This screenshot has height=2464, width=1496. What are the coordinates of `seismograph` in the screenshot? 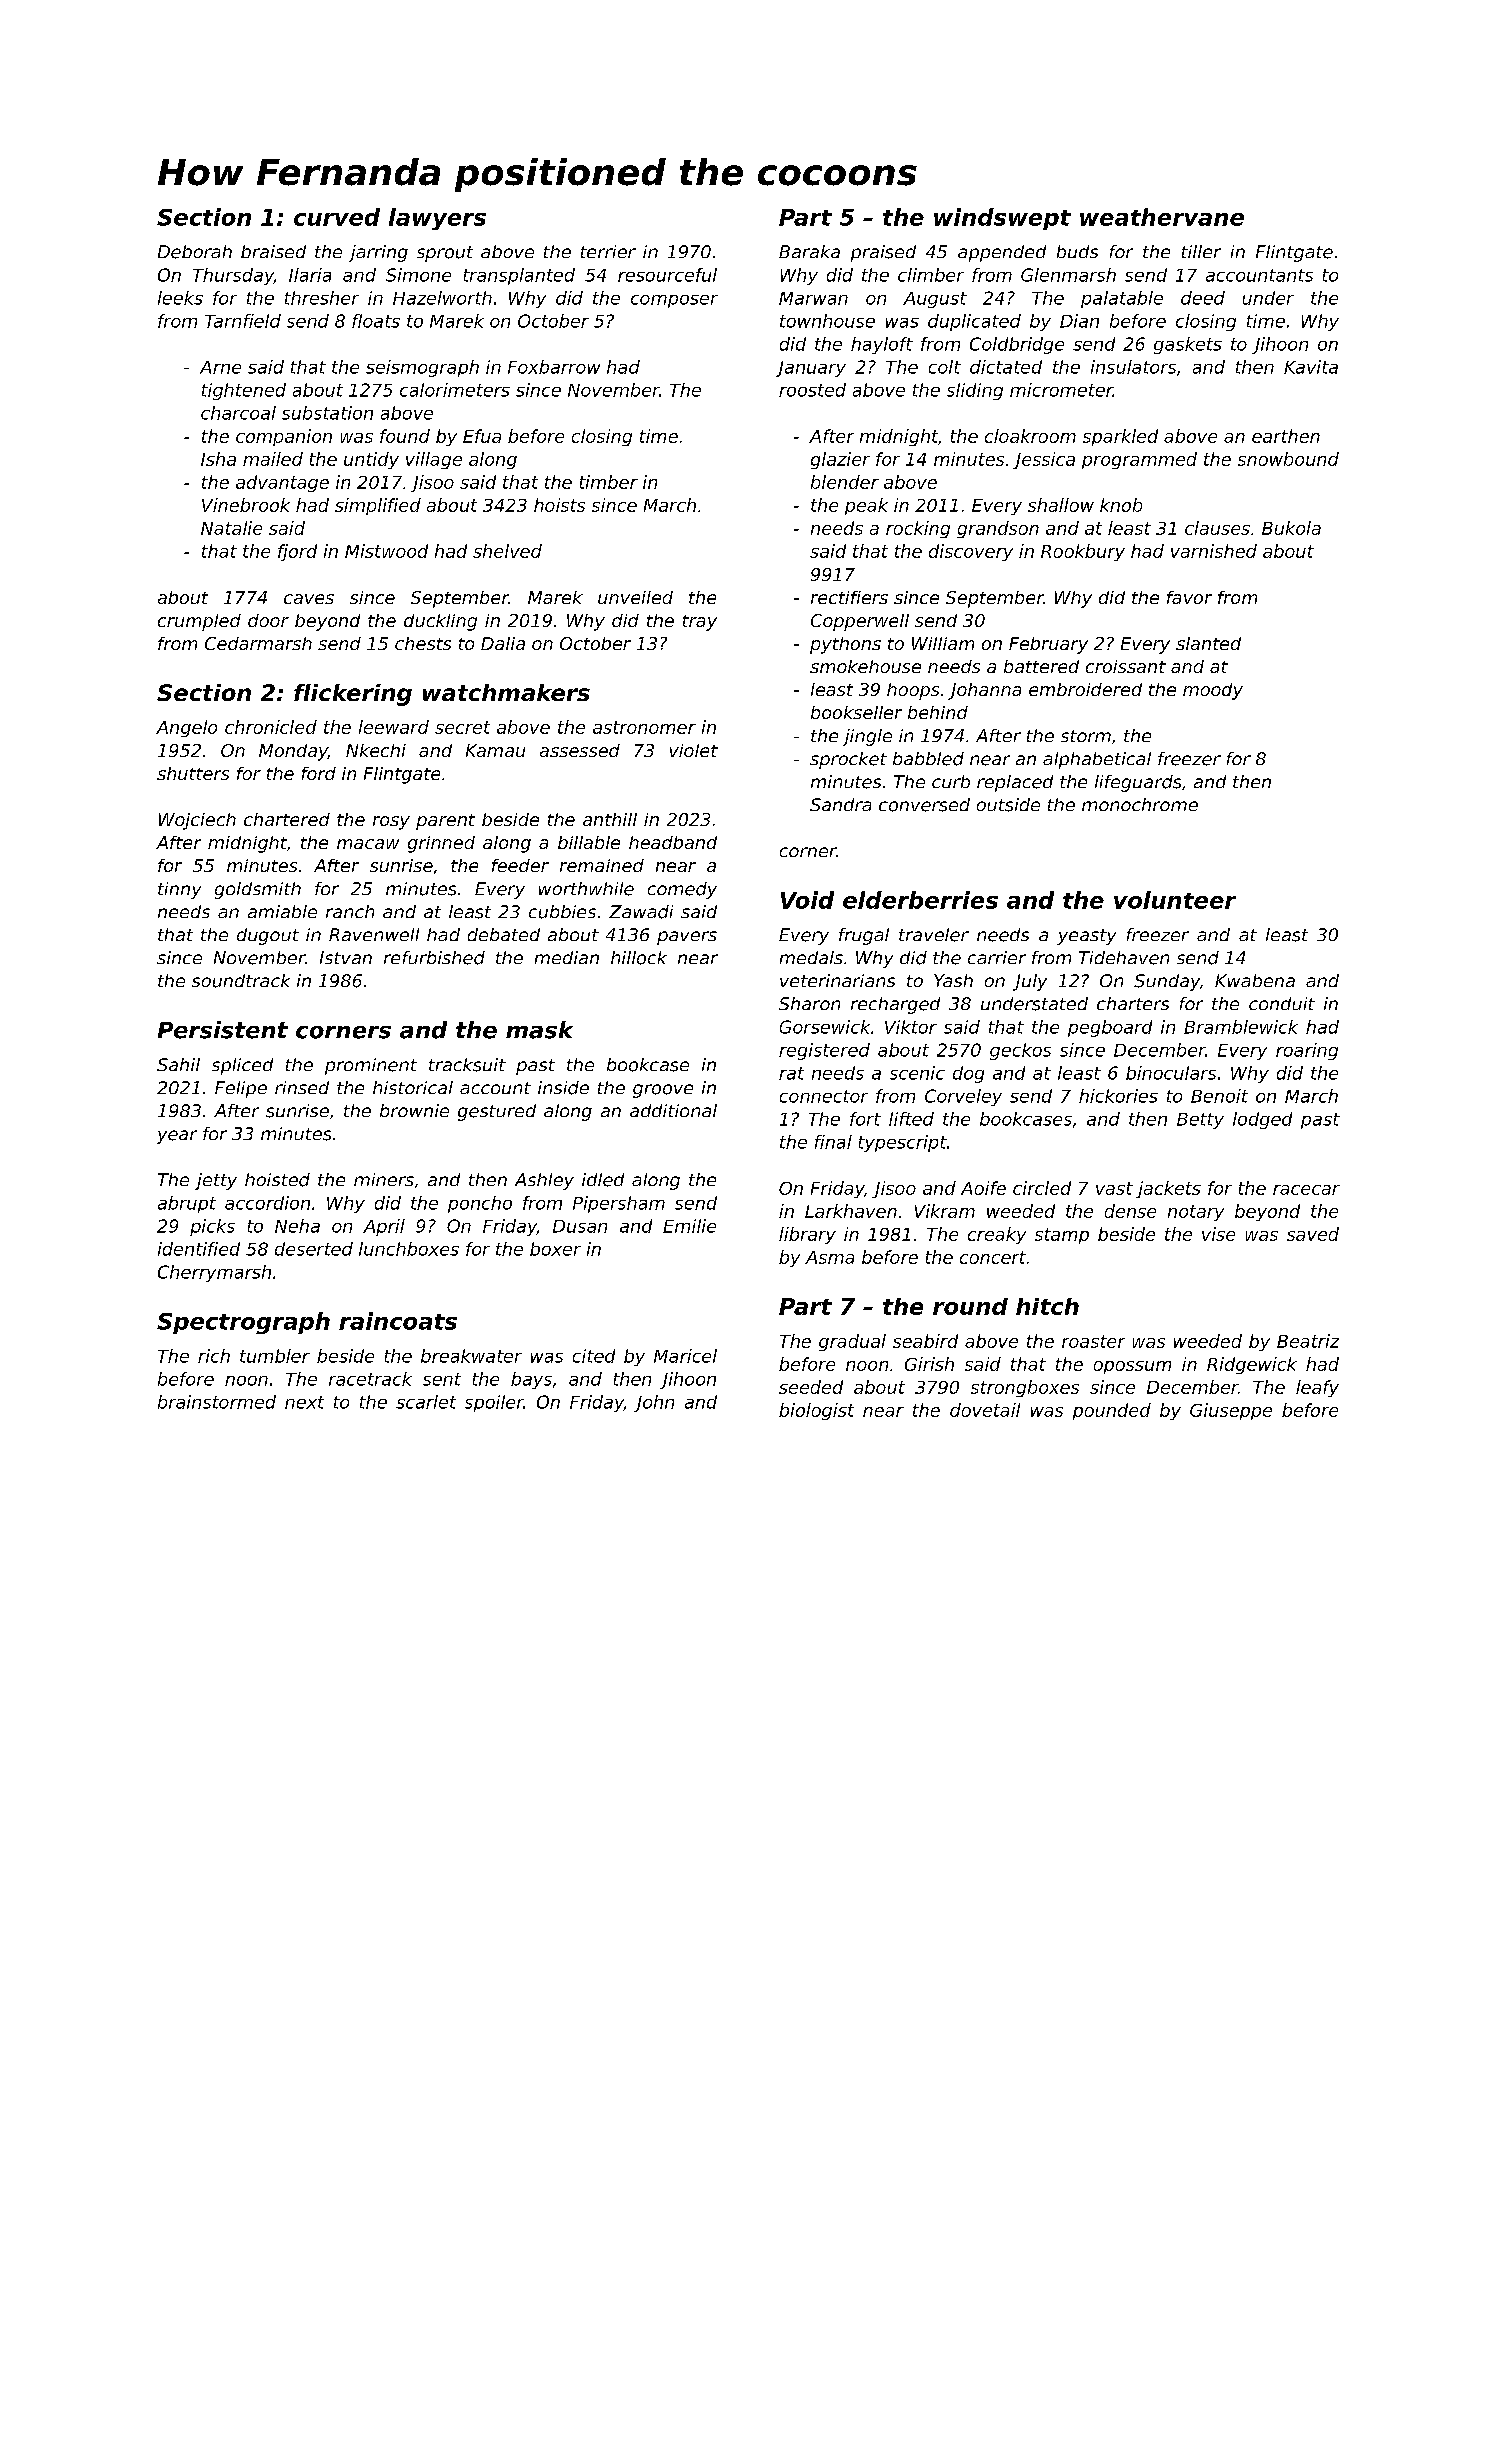 It's located at (422, 368).
